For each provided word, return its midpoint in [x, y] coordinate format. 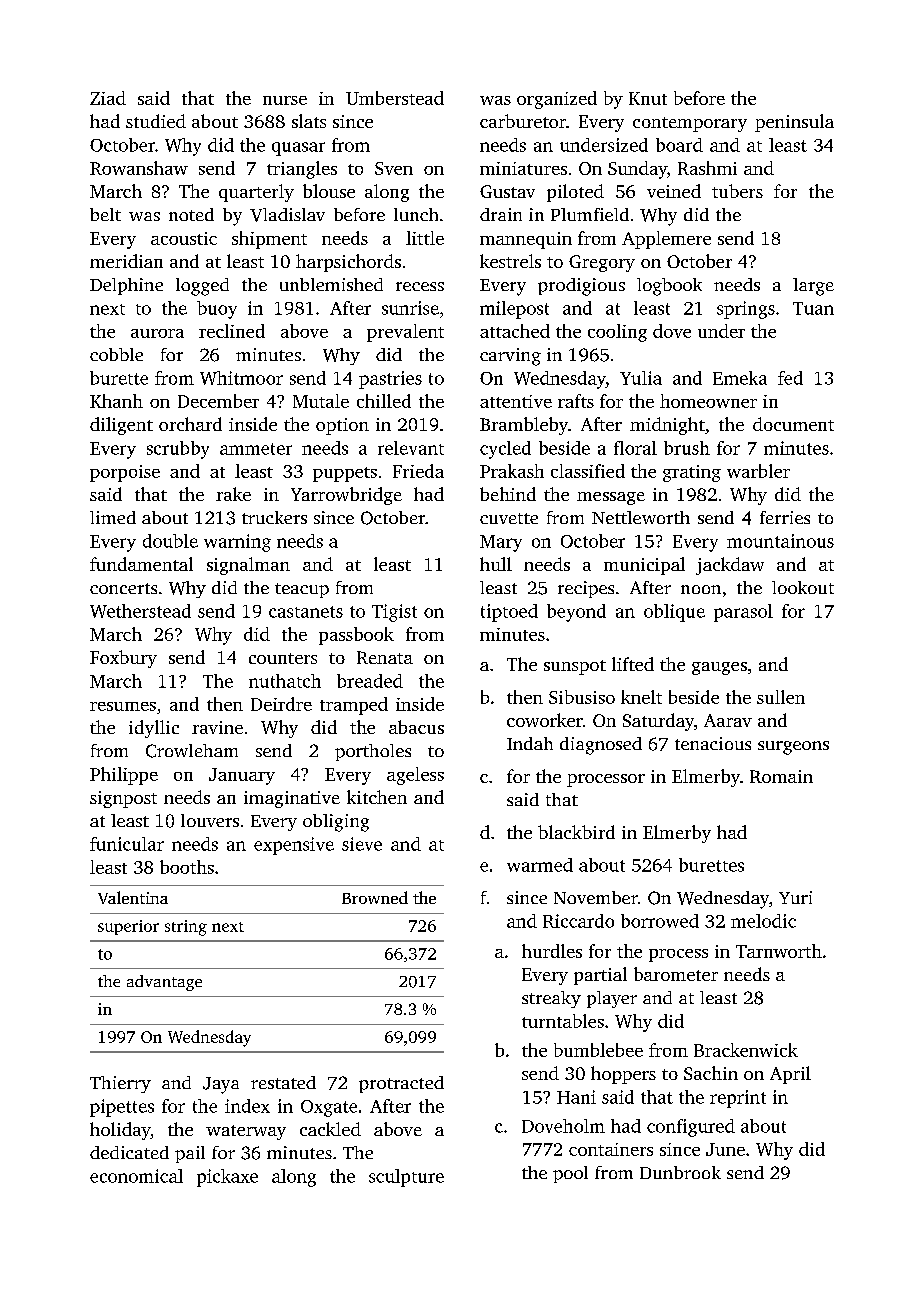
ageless [415, 776]
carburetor [523, 121]
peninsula [794, 123]
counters [283, 658]
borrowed [660, 921]
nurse [285, 100]
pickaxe [227, 1178]
